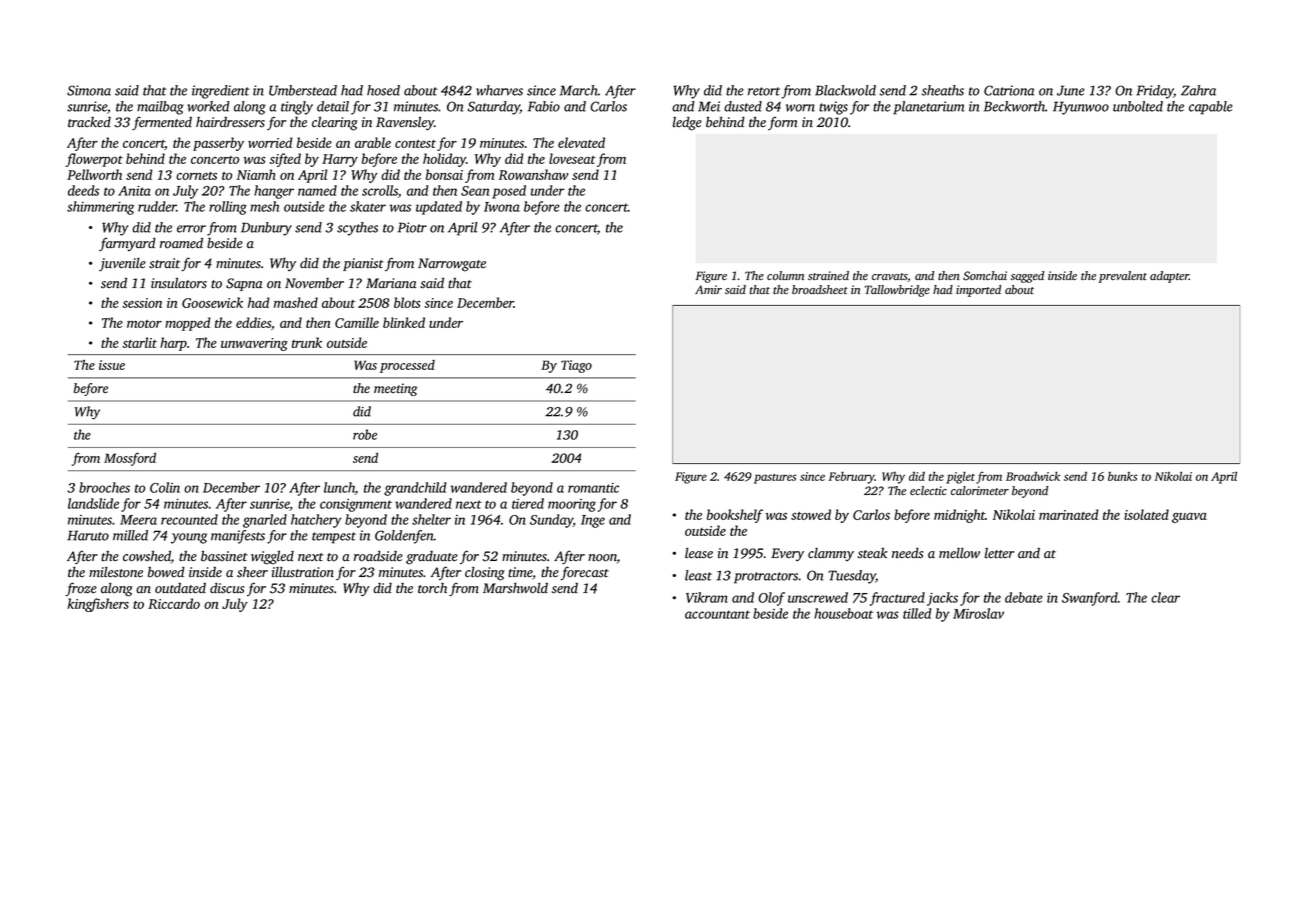 The width and height of the screenshot is (1308, 924). Describe the element at coordinates (544, 106) in the screenshot. I see `Fabio` at that location.
